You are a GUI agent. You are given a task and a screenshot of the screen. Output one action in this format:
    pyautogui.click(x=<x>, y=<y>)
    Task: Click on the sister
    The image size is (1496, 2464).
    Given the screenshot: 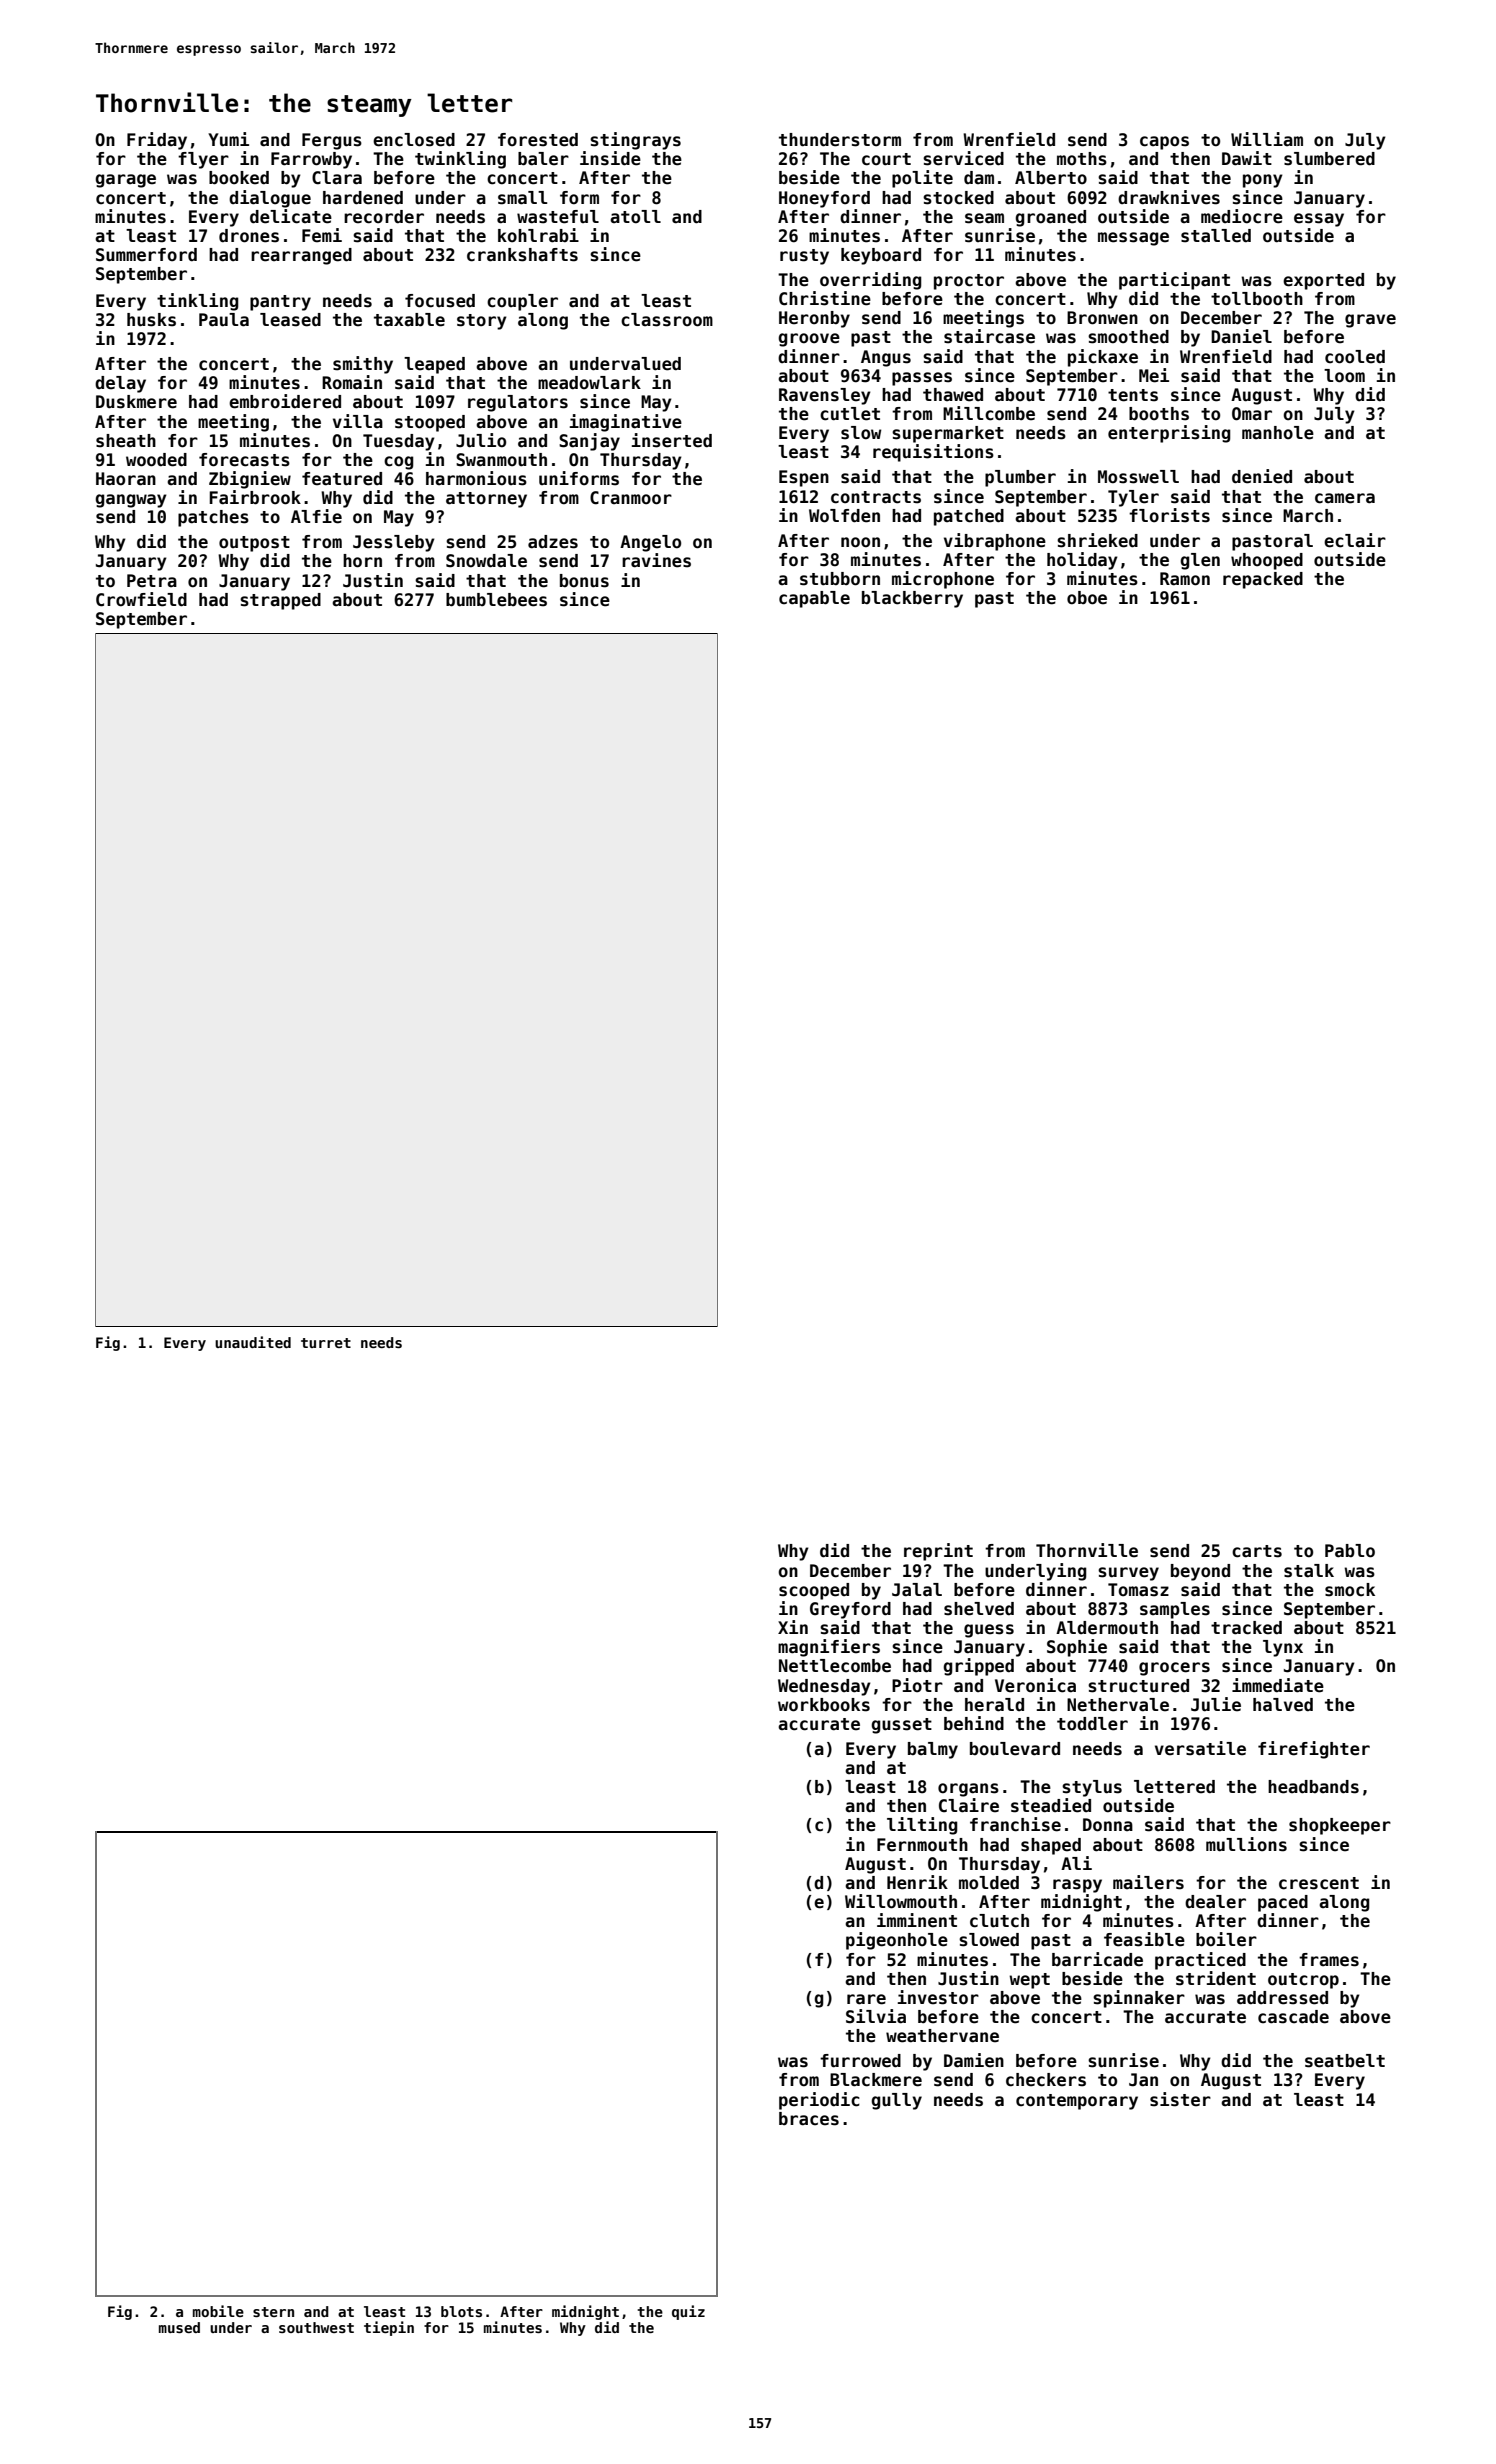 What is the action you would take?
    pyautogui.click(x=1180, y=2099)
